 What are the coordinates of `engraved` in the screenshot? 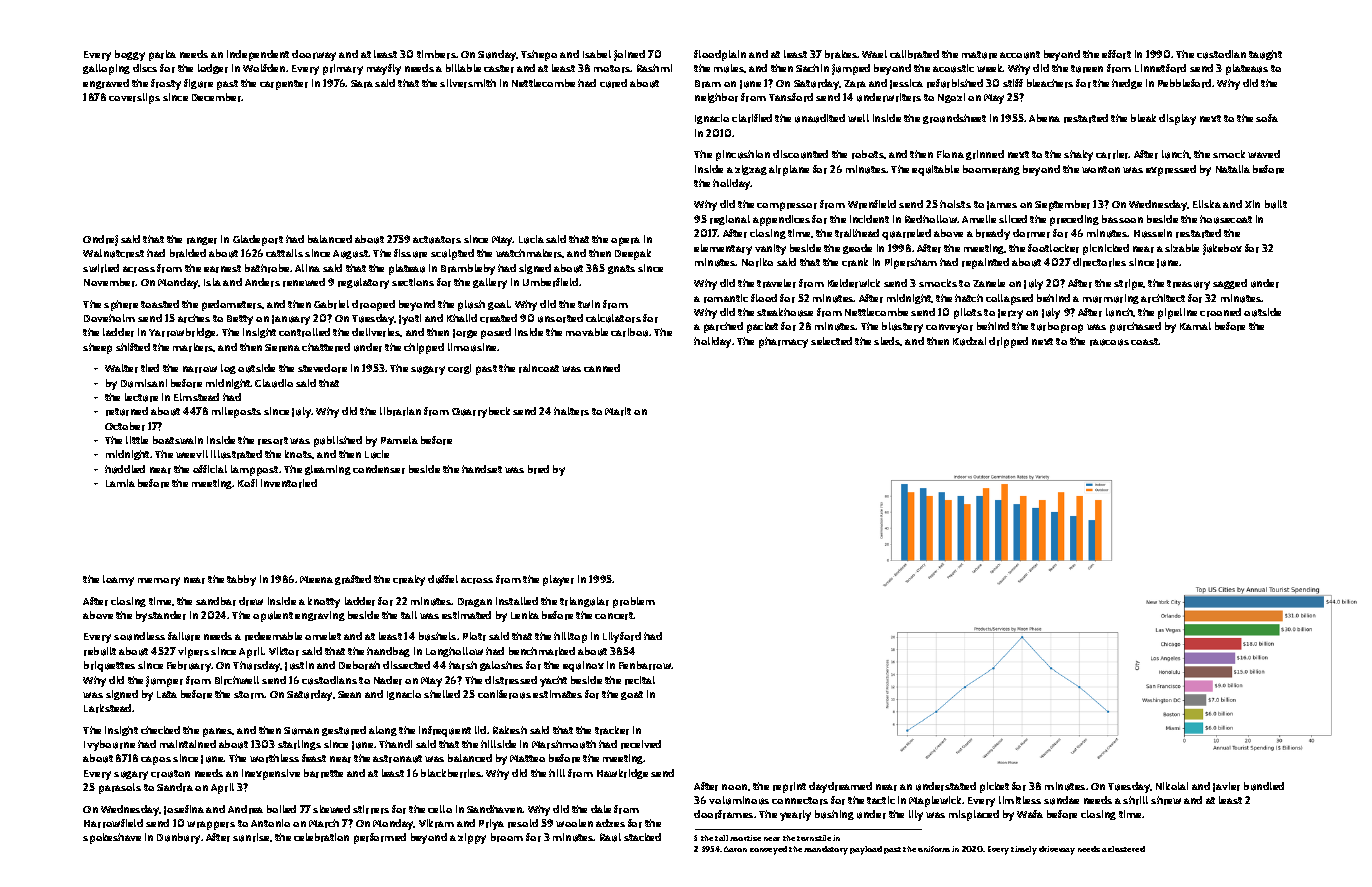 It's located at (106, 84).
